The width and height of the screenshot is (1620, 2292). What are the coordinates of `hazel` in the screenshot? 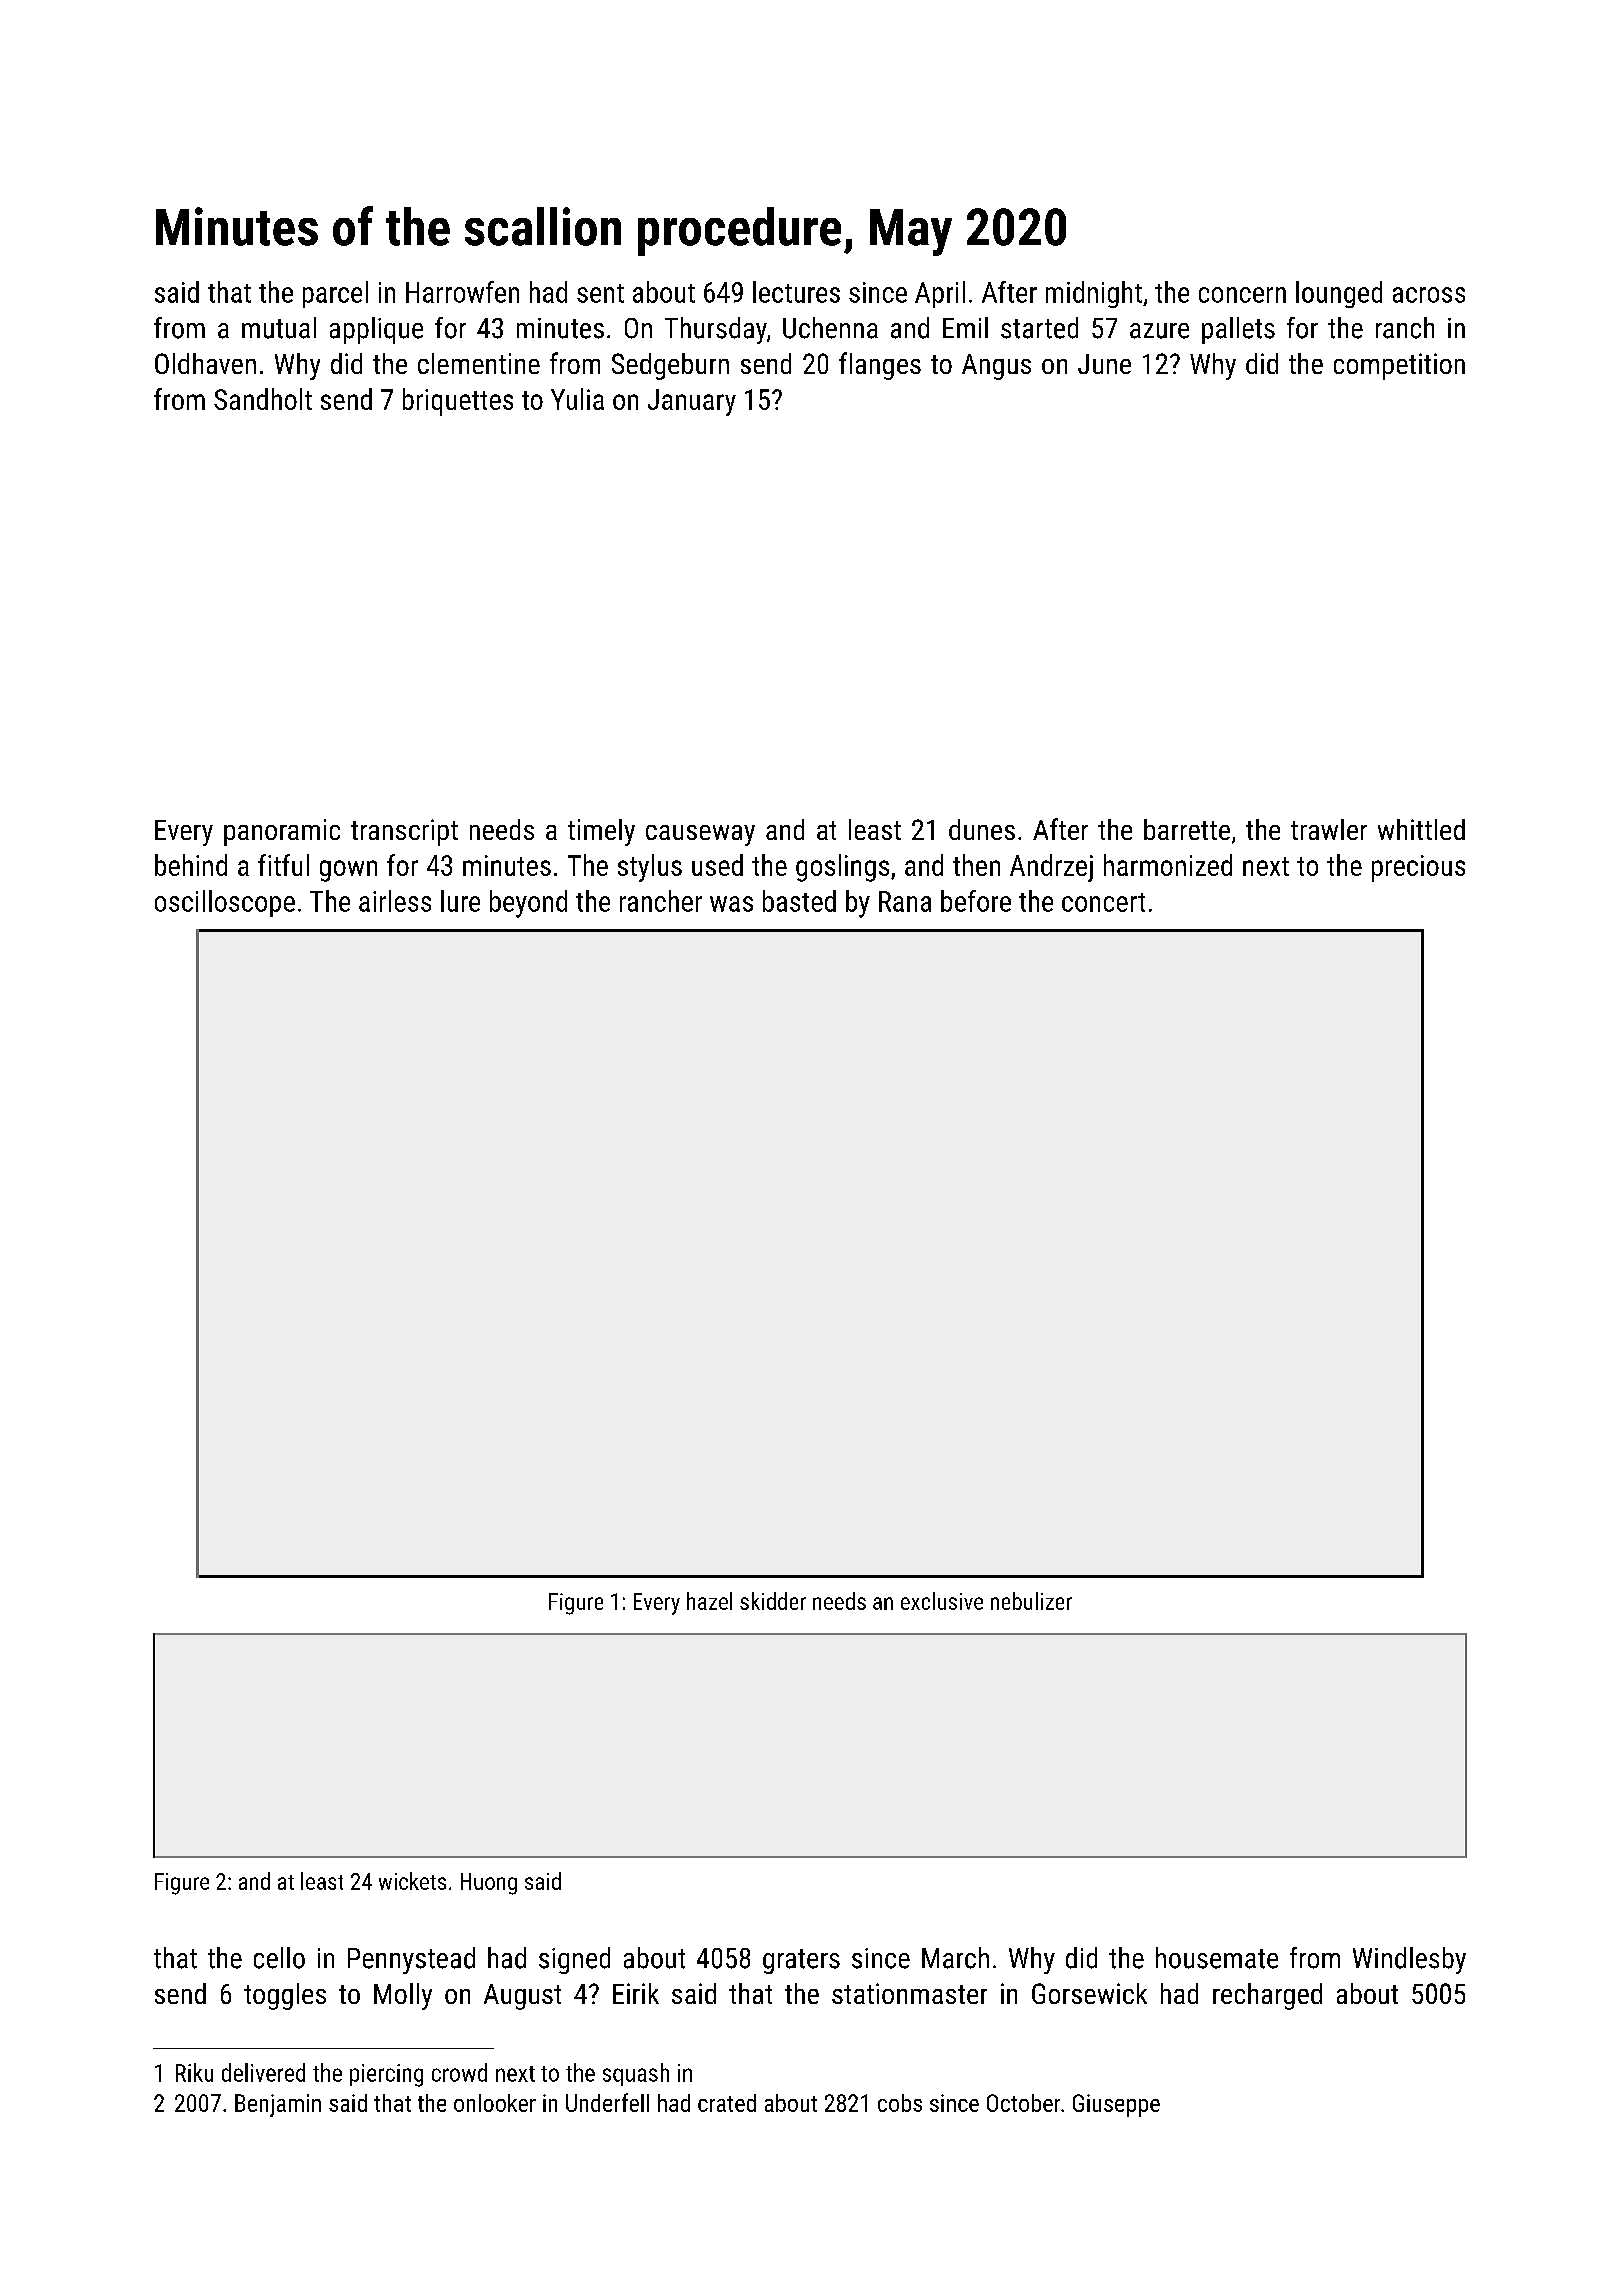 It's located at (709, 1601).
